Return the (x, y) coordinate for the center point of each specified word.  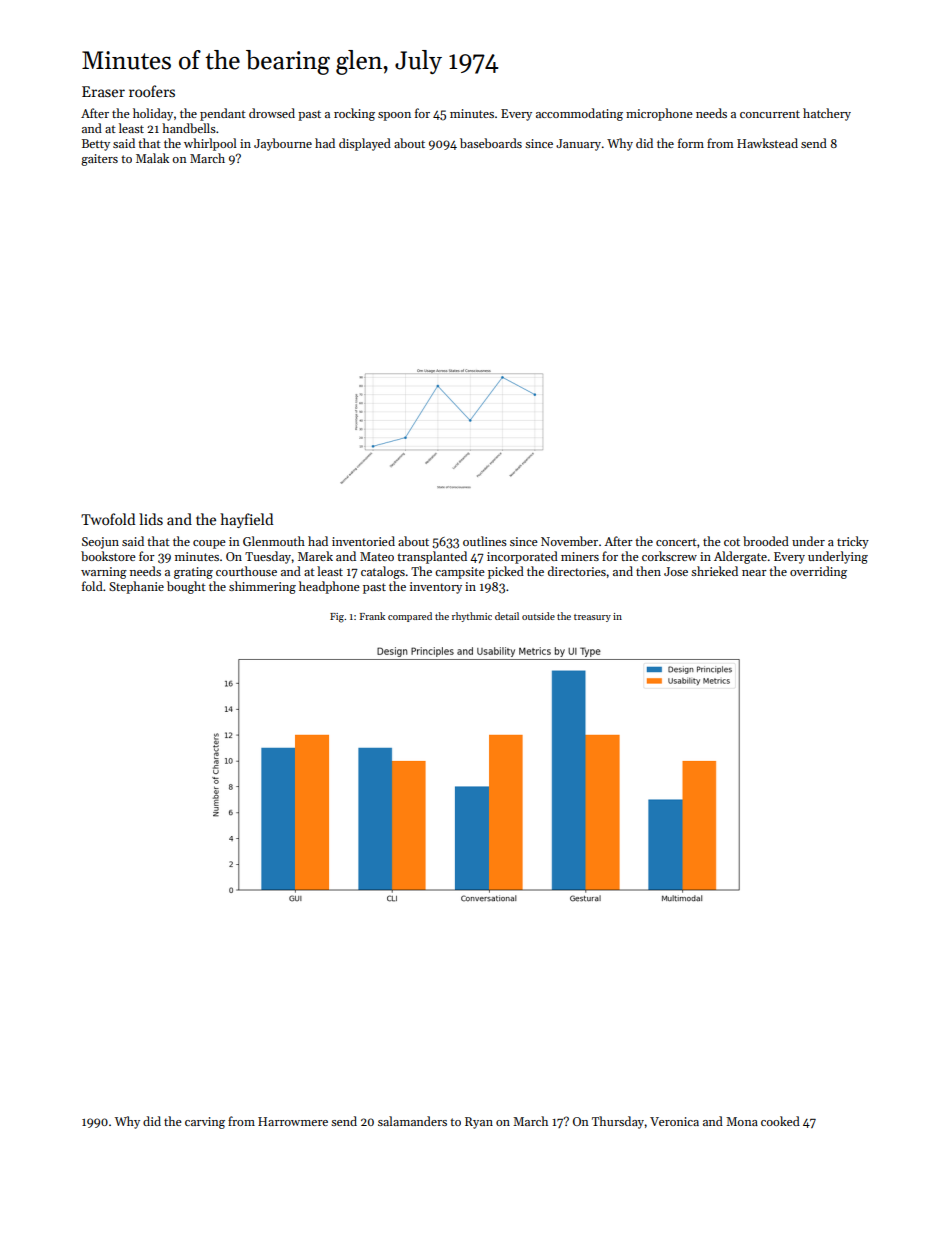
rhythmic (472, 617)
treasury (592, 618)
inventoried (363, 541)
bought (186, 587)
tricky (853, 542)
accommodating (579, 114)
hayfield (246, 520)
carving (205, 1123)
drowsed (272, 113)
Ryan (479, 1123)
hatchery (827, 114)
